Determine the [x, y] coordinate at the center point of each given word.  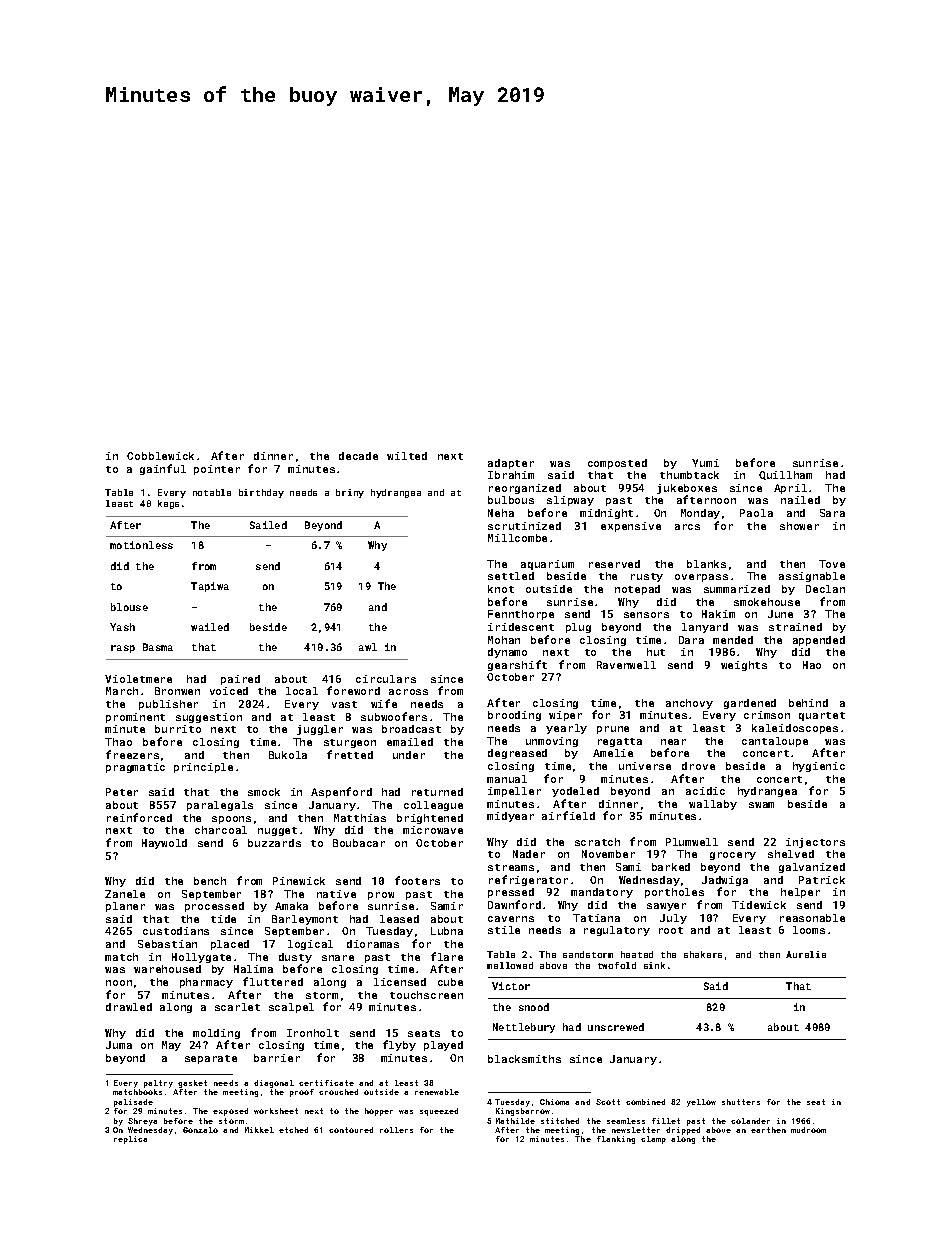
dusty [295, 958]
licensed [400, 982]
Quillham [785, 475]
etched [293, 1130]
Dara [691, 640]
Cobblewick [160, 456]
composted [617, 464]
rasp [123, 649]
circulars [386, 679]
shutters [741, 1102]
